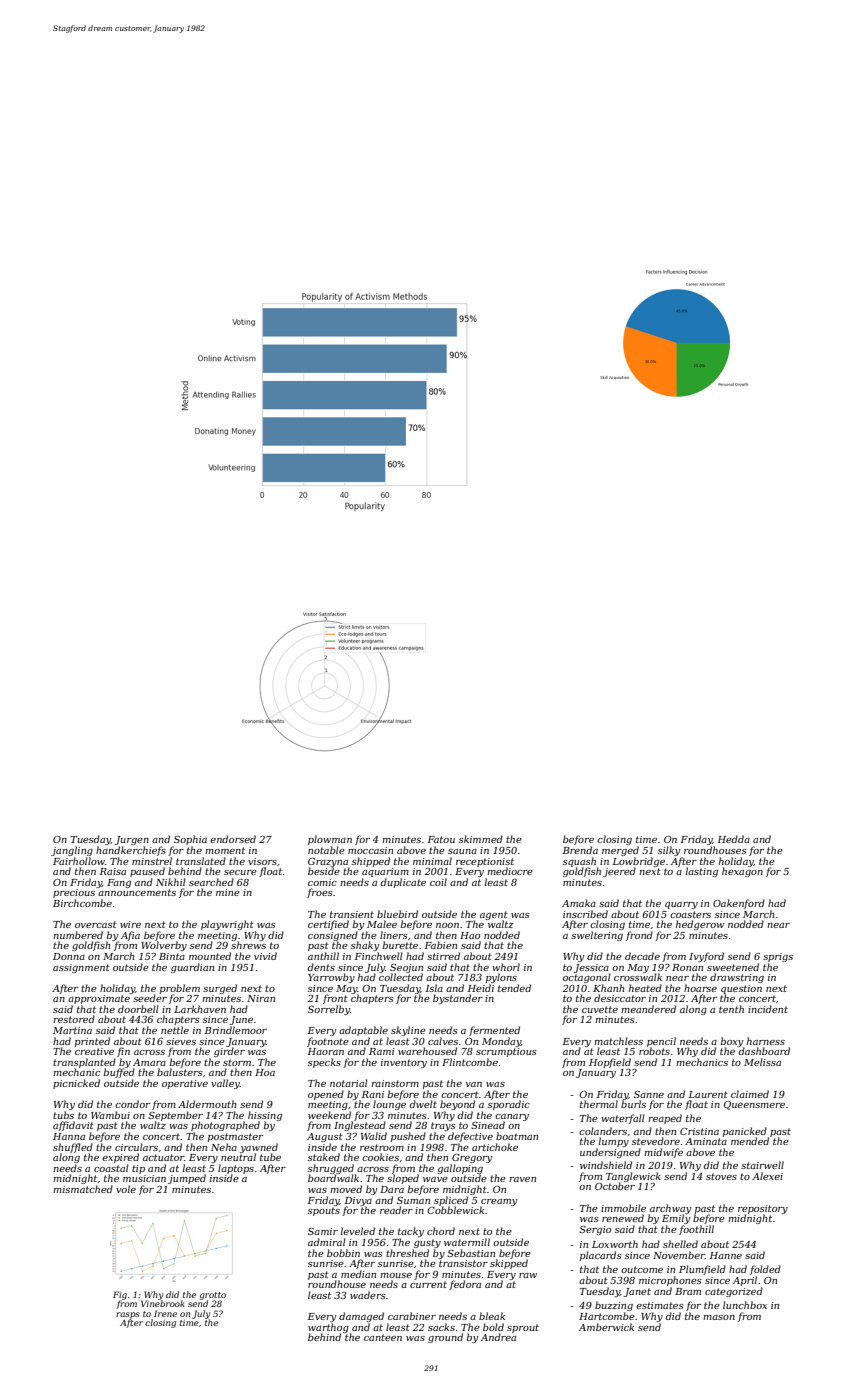  I want to click on canteen, so click(383, 1337).
